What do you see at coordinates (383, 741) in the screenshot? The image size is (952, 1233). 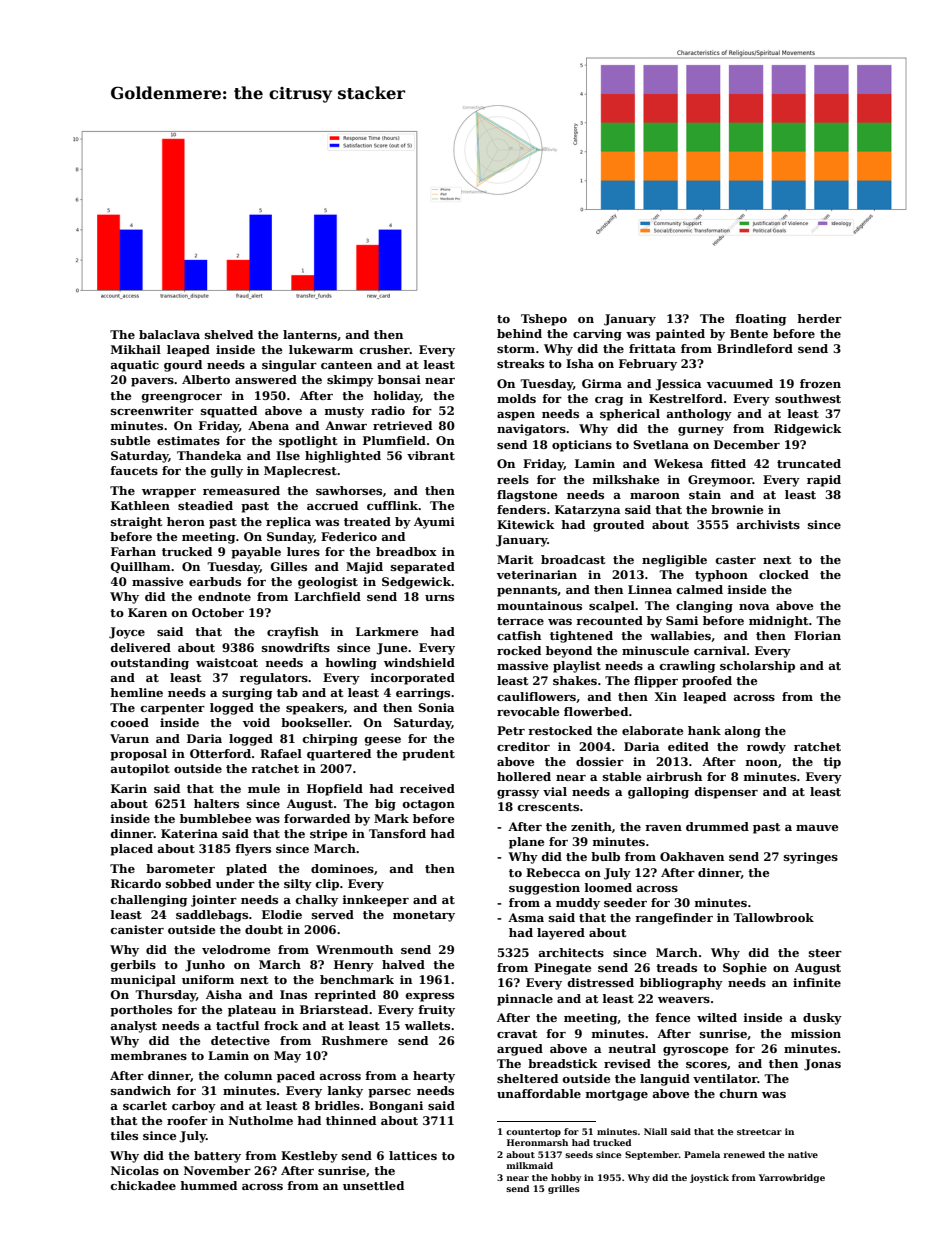 I see `geese` at bounding box center [383, 741].
